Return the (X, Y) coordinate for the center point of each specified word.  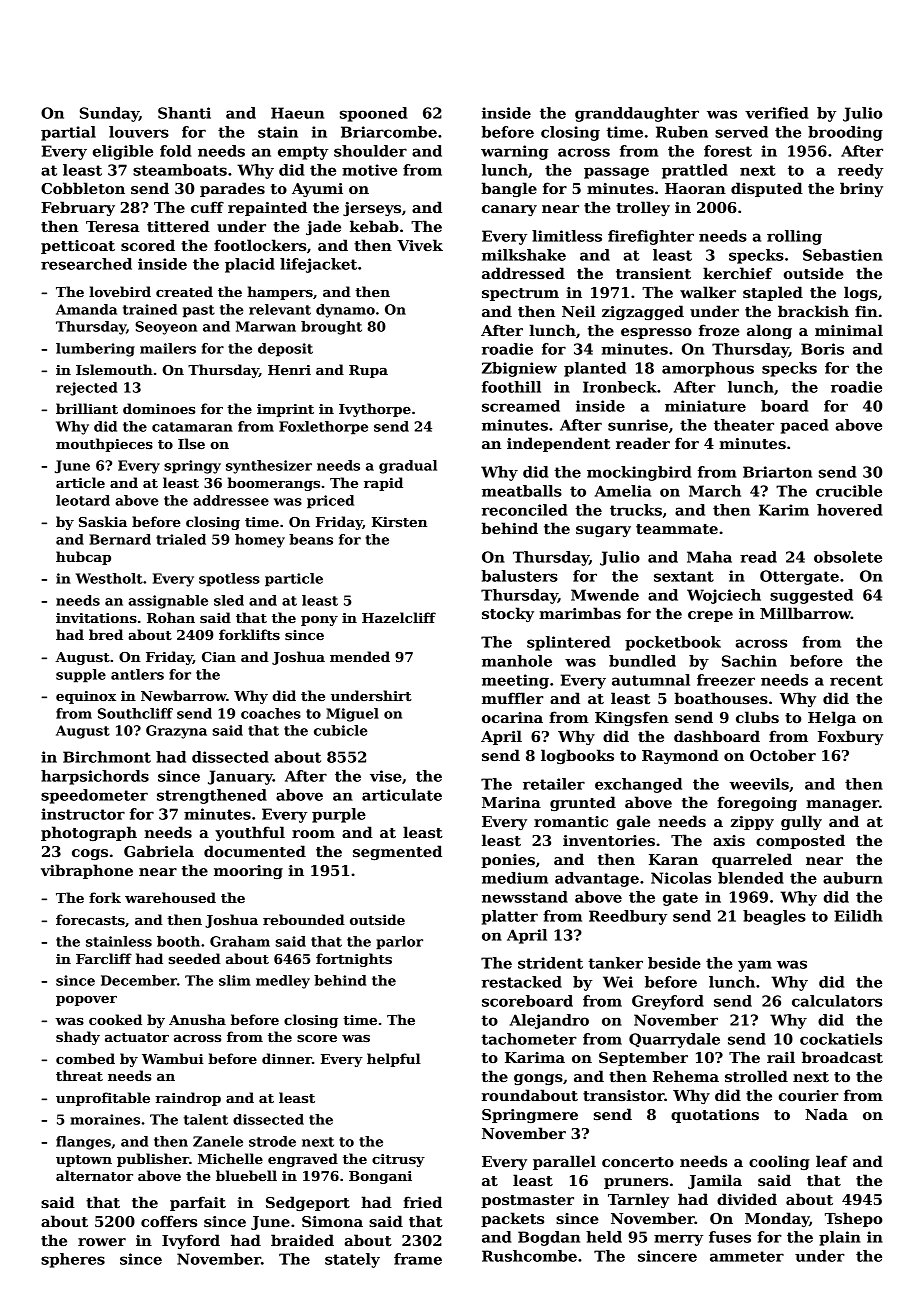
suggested (811, 596)
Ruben (682, 132)
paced (804, 426)
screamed (521, 406)
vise (386, 776)
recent (856, 680)
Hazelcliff (399, 617)
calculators (837, 1001)
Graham (240, 941)
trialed (181, 539)
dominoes (159, 408)
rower (102, 1242)
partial (68, 133)
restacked (522, 982)
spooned (373, 114)
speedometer (94, 796)
